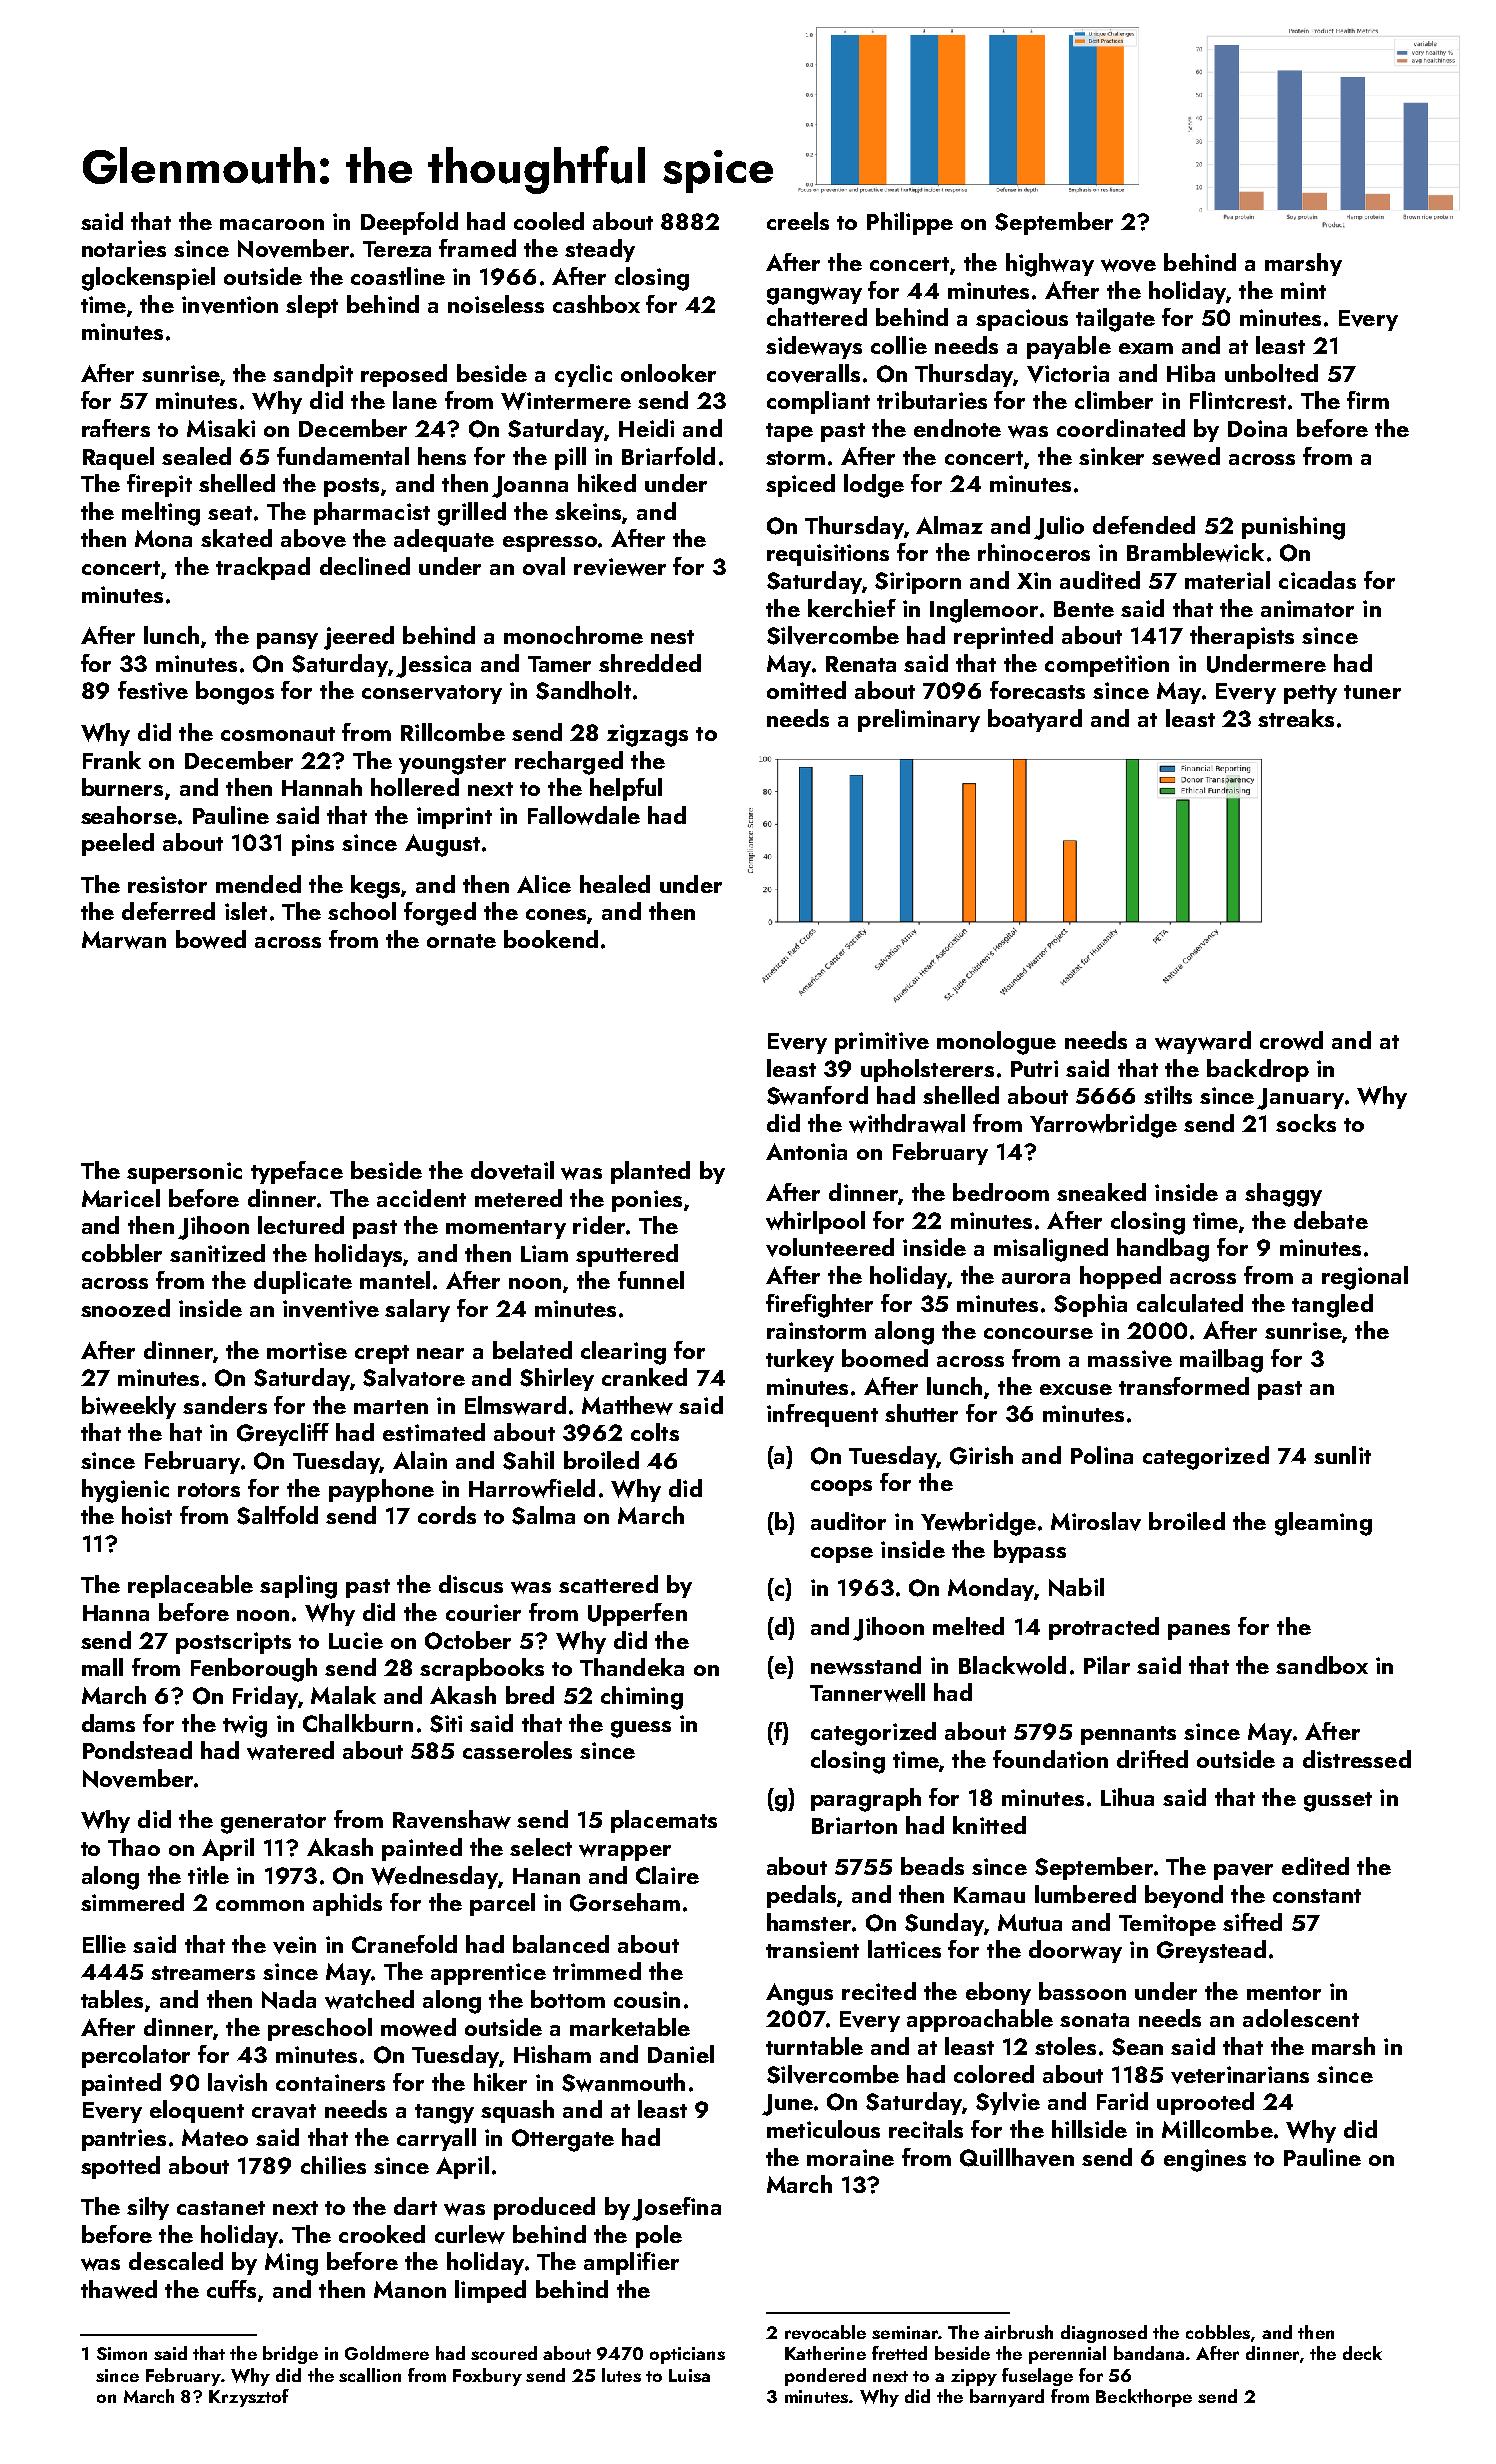 This screenshot has width=1496, height=2464. Describe the element at coordinates (573, 635) in the screenshot. I see `monochrome` at that location.
